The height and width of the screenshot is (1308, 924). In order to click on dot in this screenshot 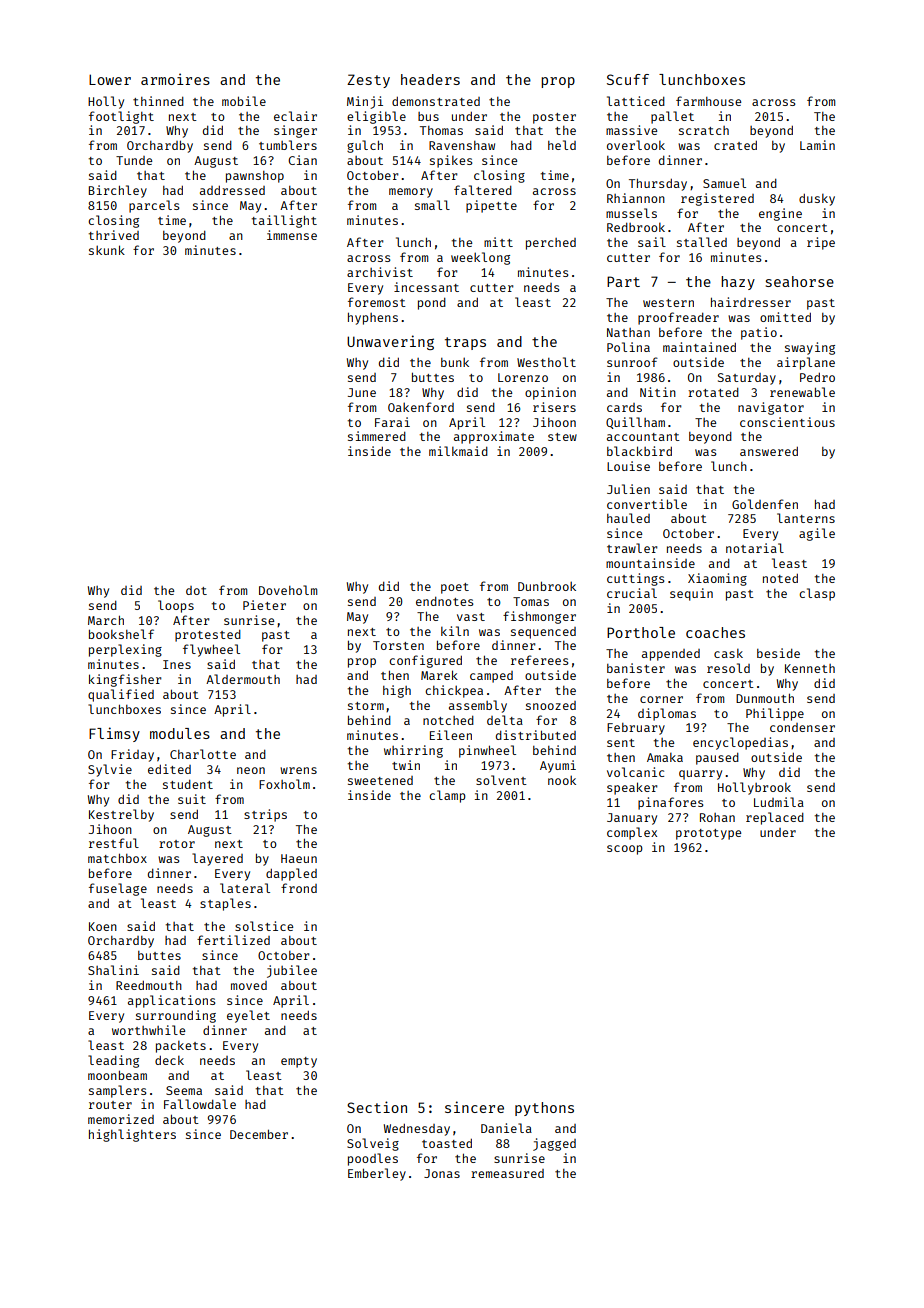, I will do `click(196, 590)`.
